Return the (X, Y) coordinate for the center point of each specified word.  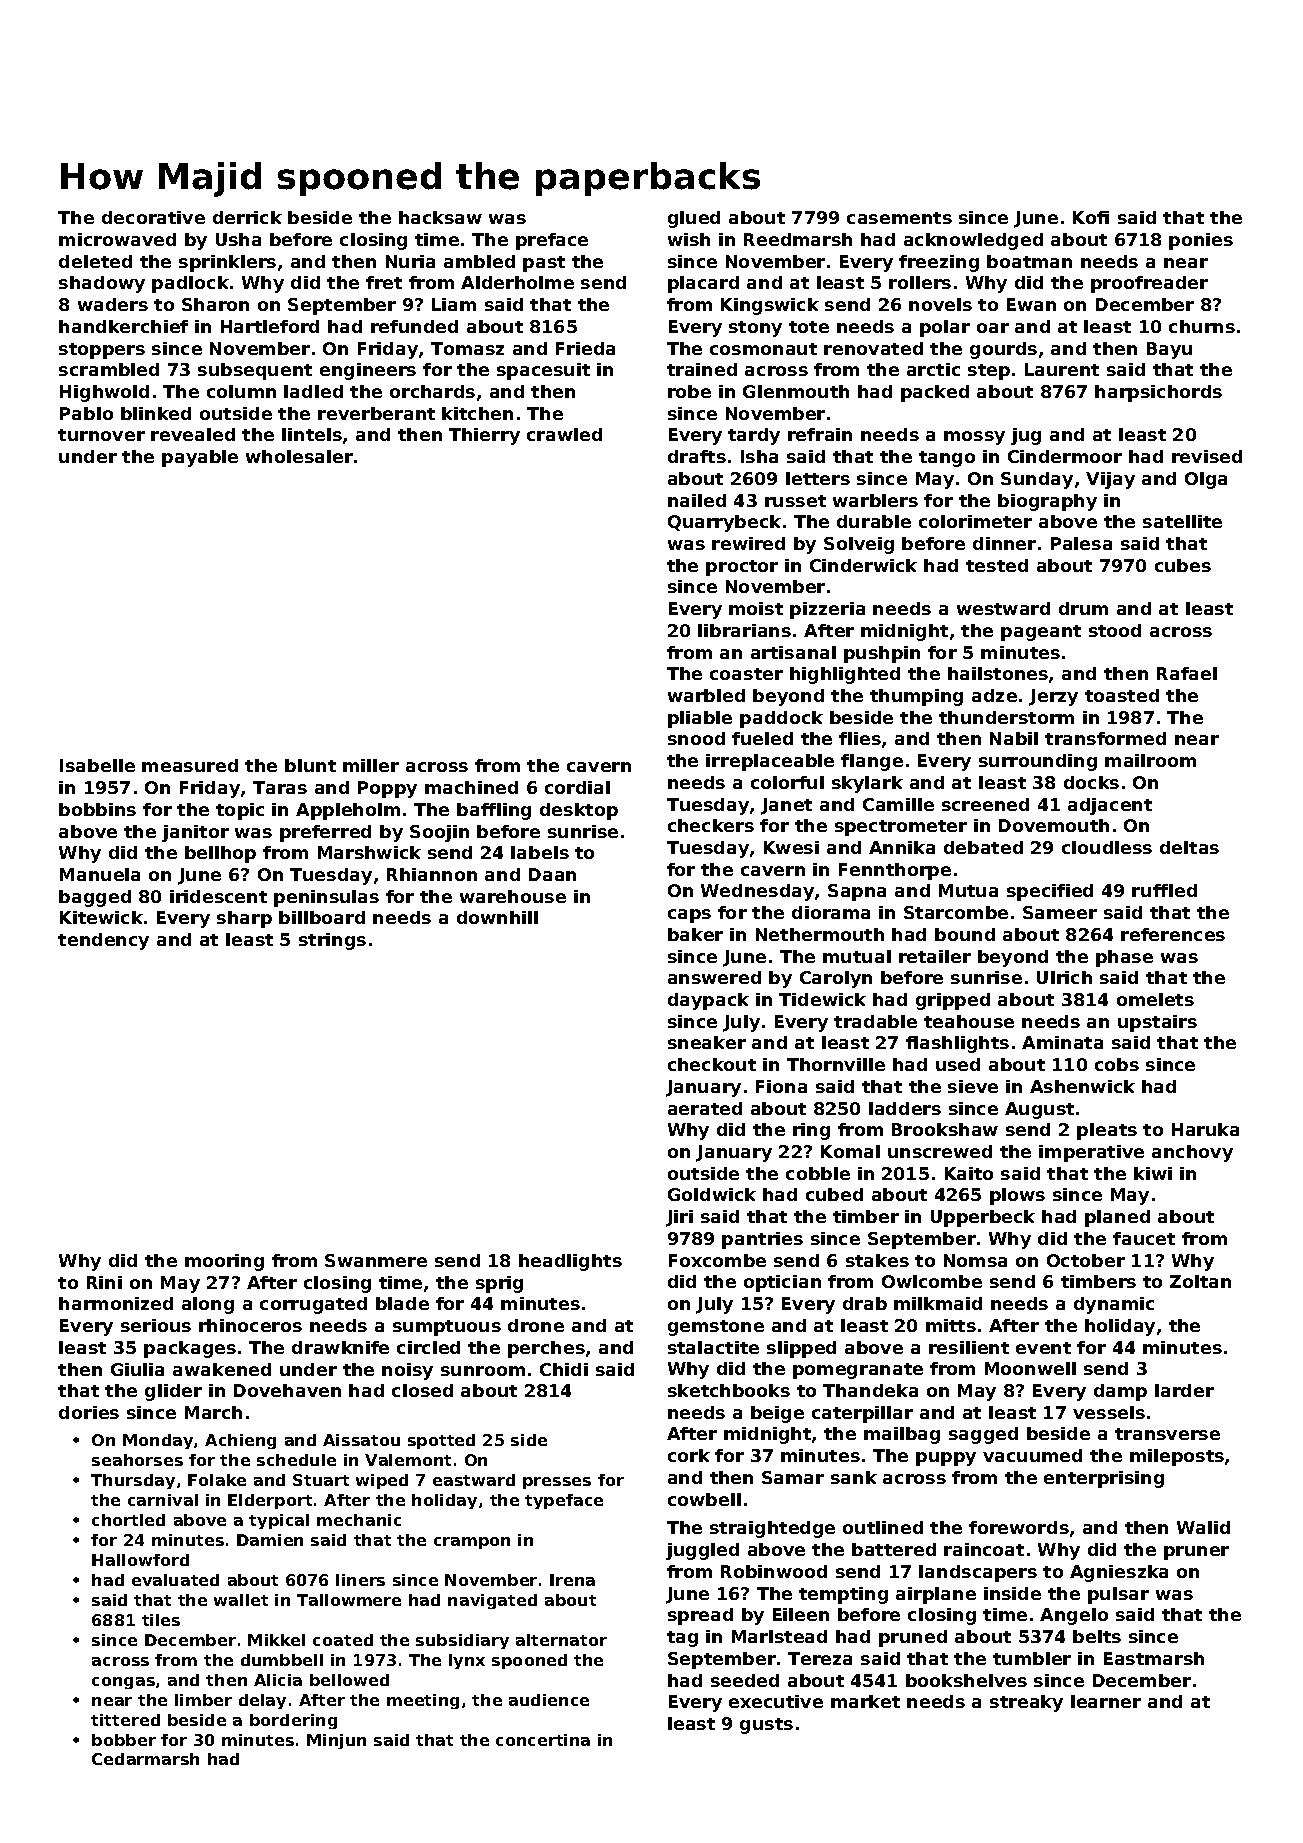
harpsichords (1158, 393)
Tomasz (467, 348)
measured (190, 765)
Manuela (100, 874)
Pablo (86, 413)
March (213, 1412)
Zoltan (1200, 1281)
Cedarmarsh (145, 1759)
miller (371, 765)
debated (983, 847)
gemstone (716, 1328)
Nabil (1014, 738)
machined (471, 787)
